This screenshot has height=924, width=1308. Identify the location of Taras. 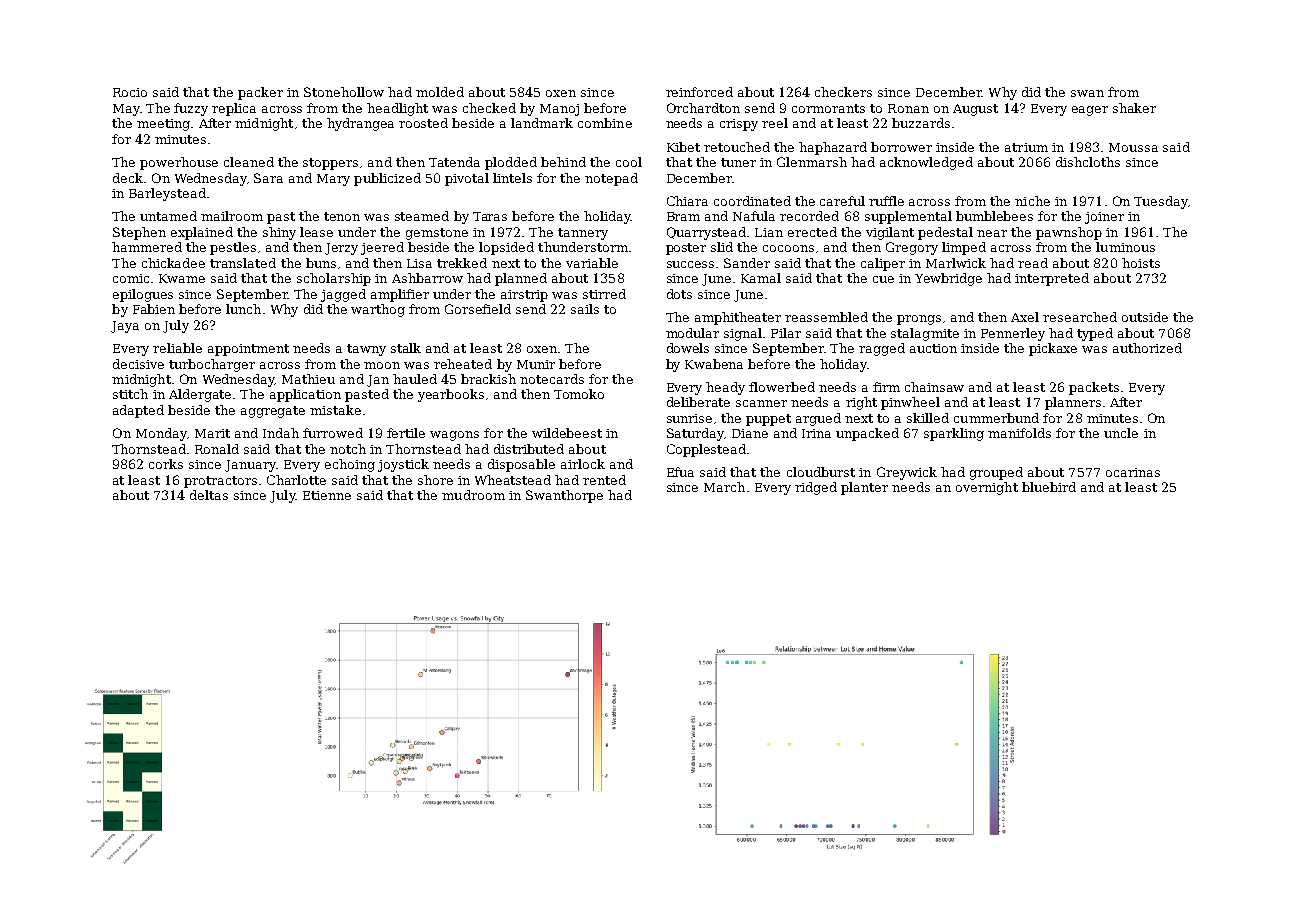
(490, 216).
